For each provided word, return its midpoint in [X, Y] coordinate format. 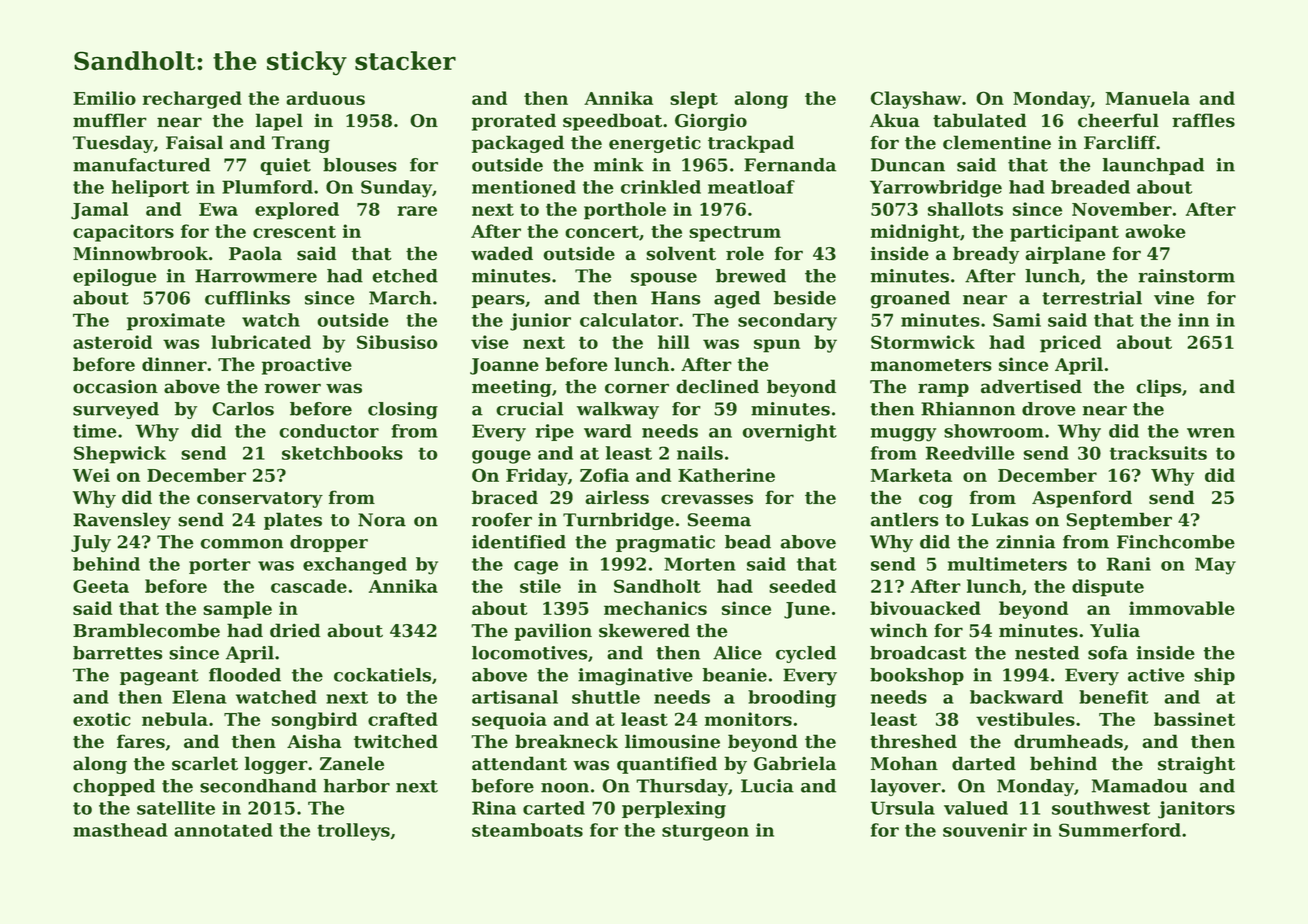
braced [505, 497]
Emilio [104, 98]
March [400, 298]
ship [1214, 676]
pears [498, 301]
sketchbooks [342, 453]
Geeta [101, 586]
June [807, 610]
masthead [120, 830]
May [1215, 566]
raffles [1203, 120]
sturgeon [705, 832]
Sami [1017, 320]
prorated [514, 122]
